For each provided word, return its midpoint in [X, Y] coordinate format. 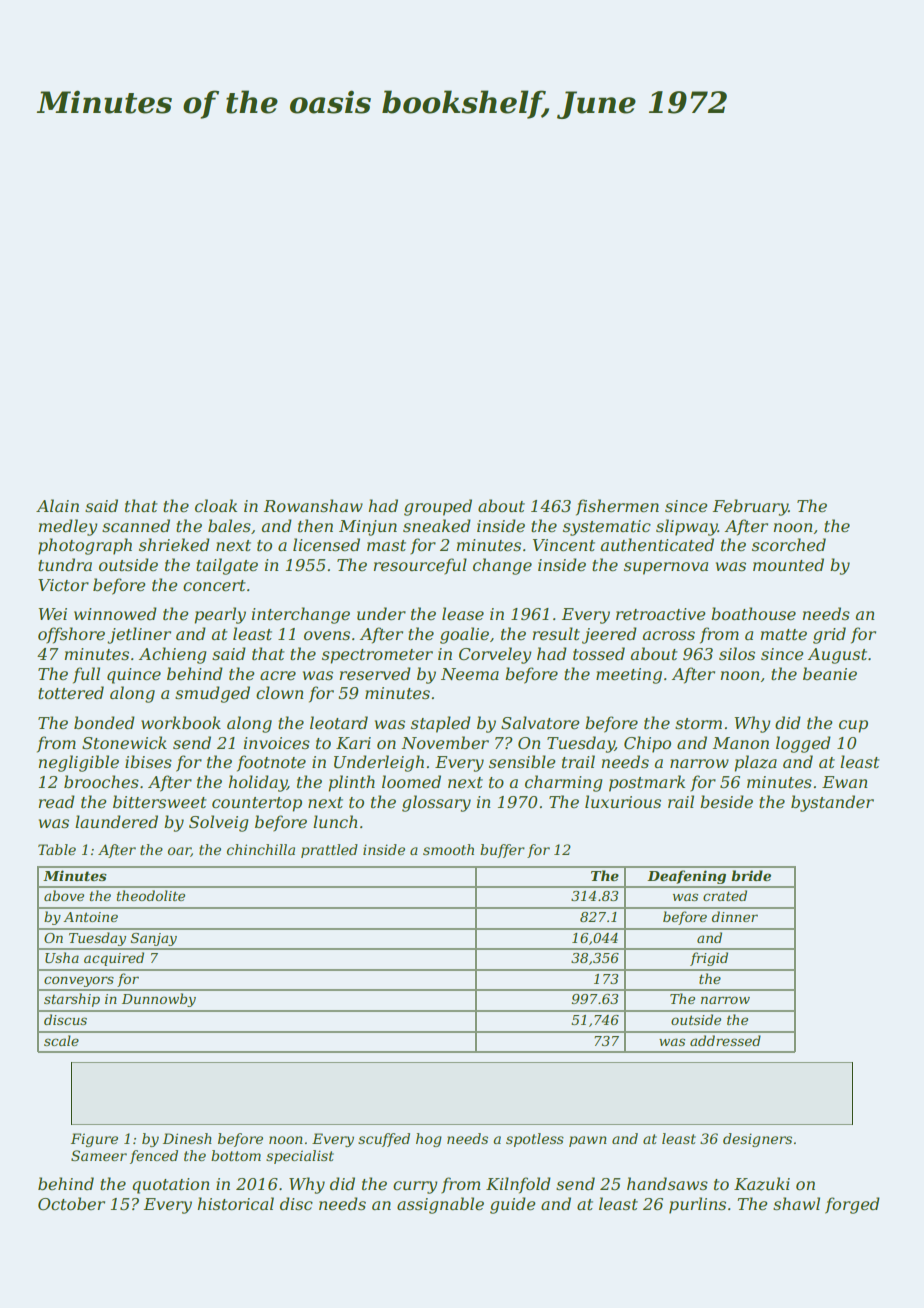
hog [429, 1140]
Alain [57, 505]
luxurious [623, 801]
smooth [448, 849]
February [750, 507]
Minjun [368, 528]
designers [757, 1140]
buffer [502, 851]
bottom [236, 1155]
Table [57, 849]
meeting [629, 676]
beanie [830, 673]
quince [134, 676]
